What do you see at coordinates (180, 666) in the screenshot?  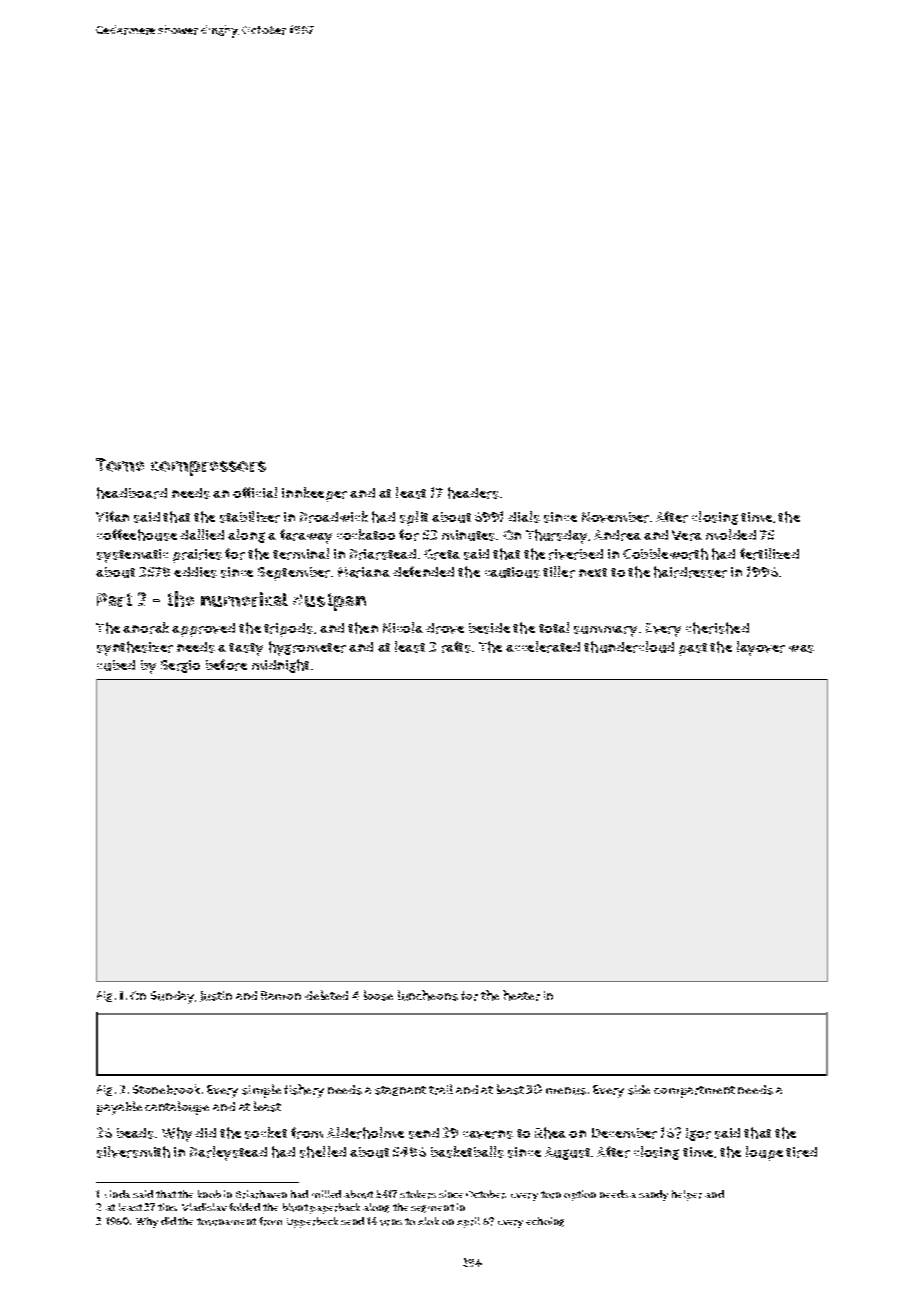 I see `Sergio` at bounding box center [180, 666].
